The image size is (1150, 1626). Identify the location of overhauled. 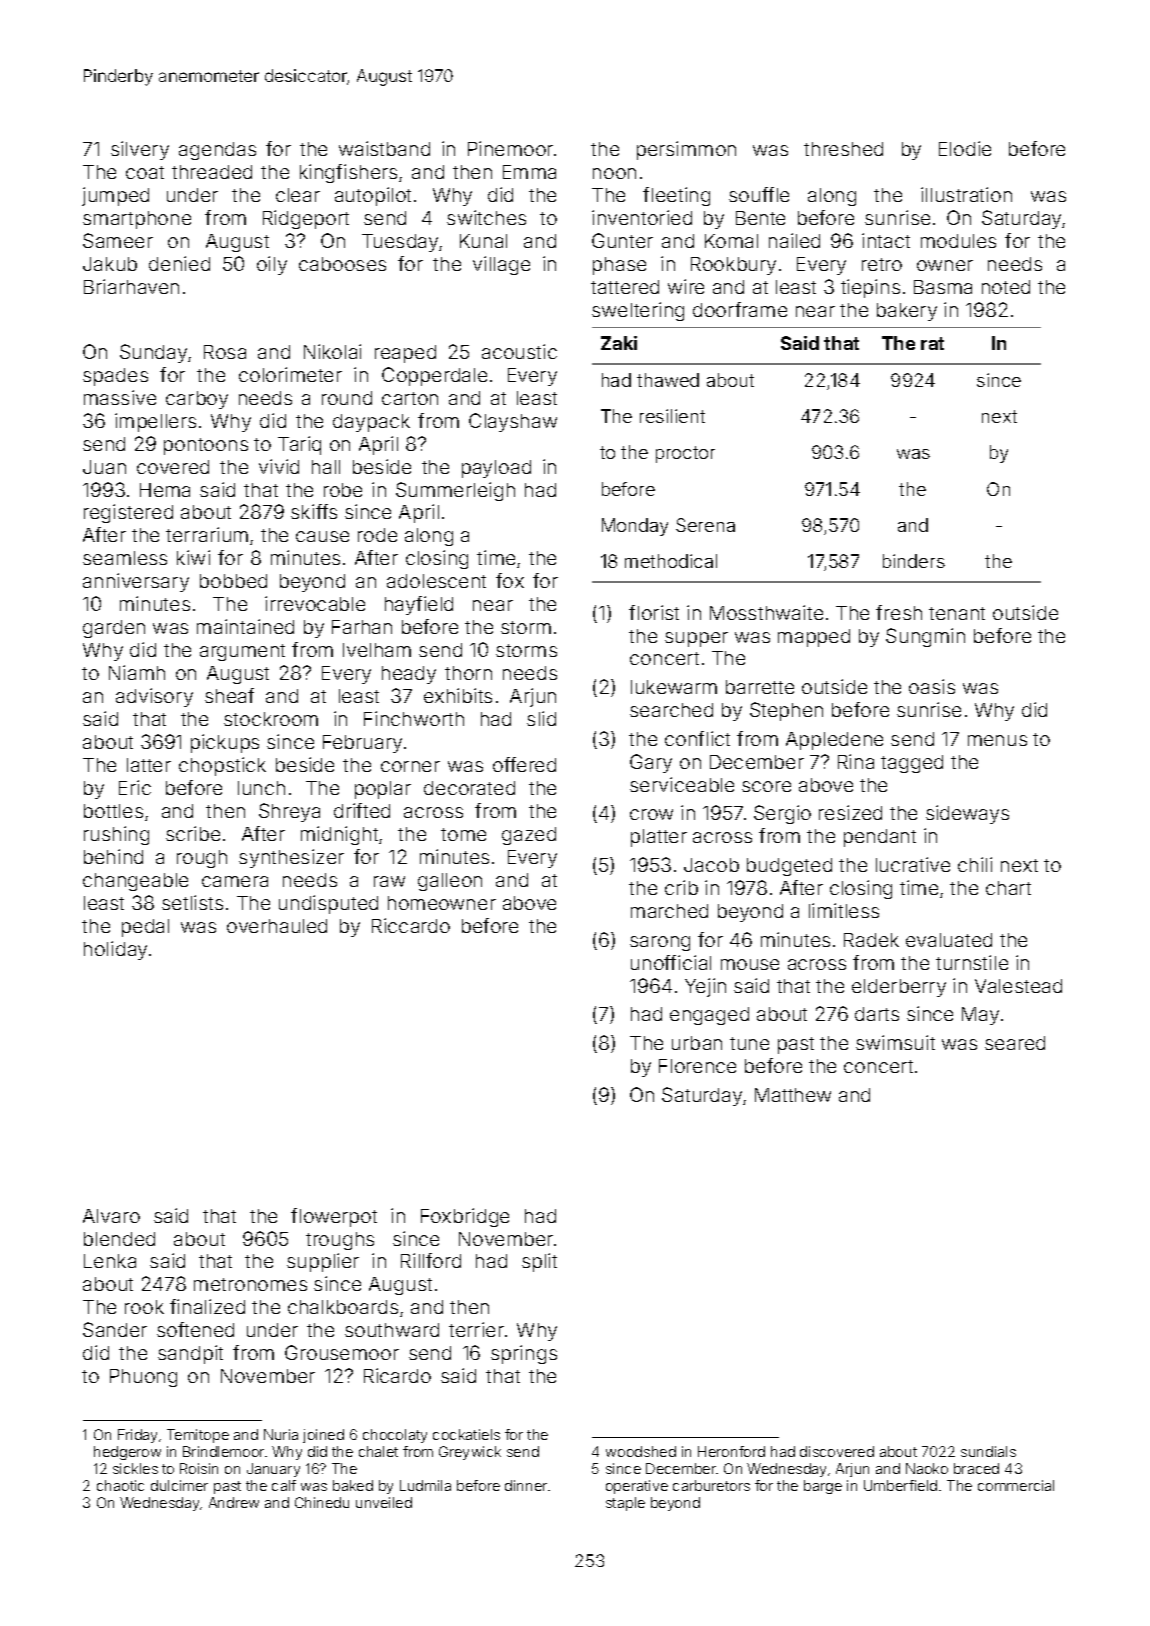
(277, 926).
